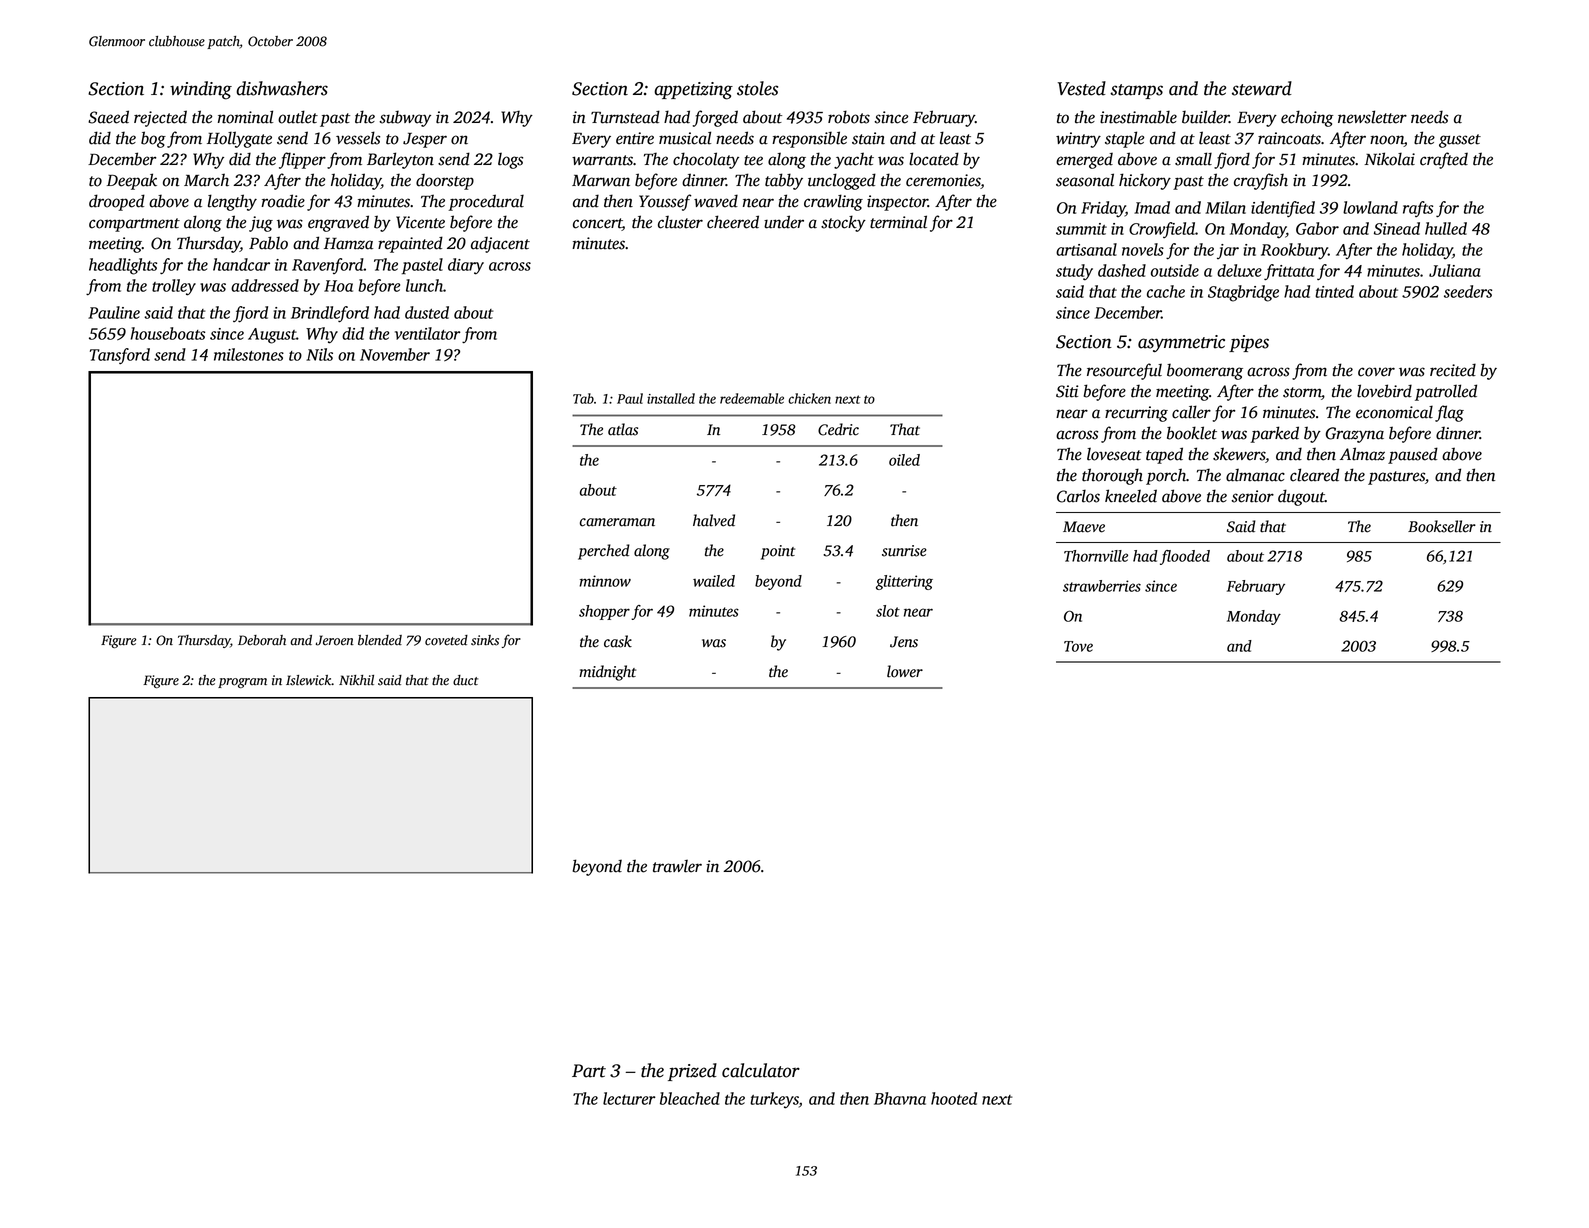 The width and height of the screenshot is (1589, 1228). What do you see at coordinates (1289, 138) in the screenshot?
I see `raincoats` at bounding box center [1289, 138].
